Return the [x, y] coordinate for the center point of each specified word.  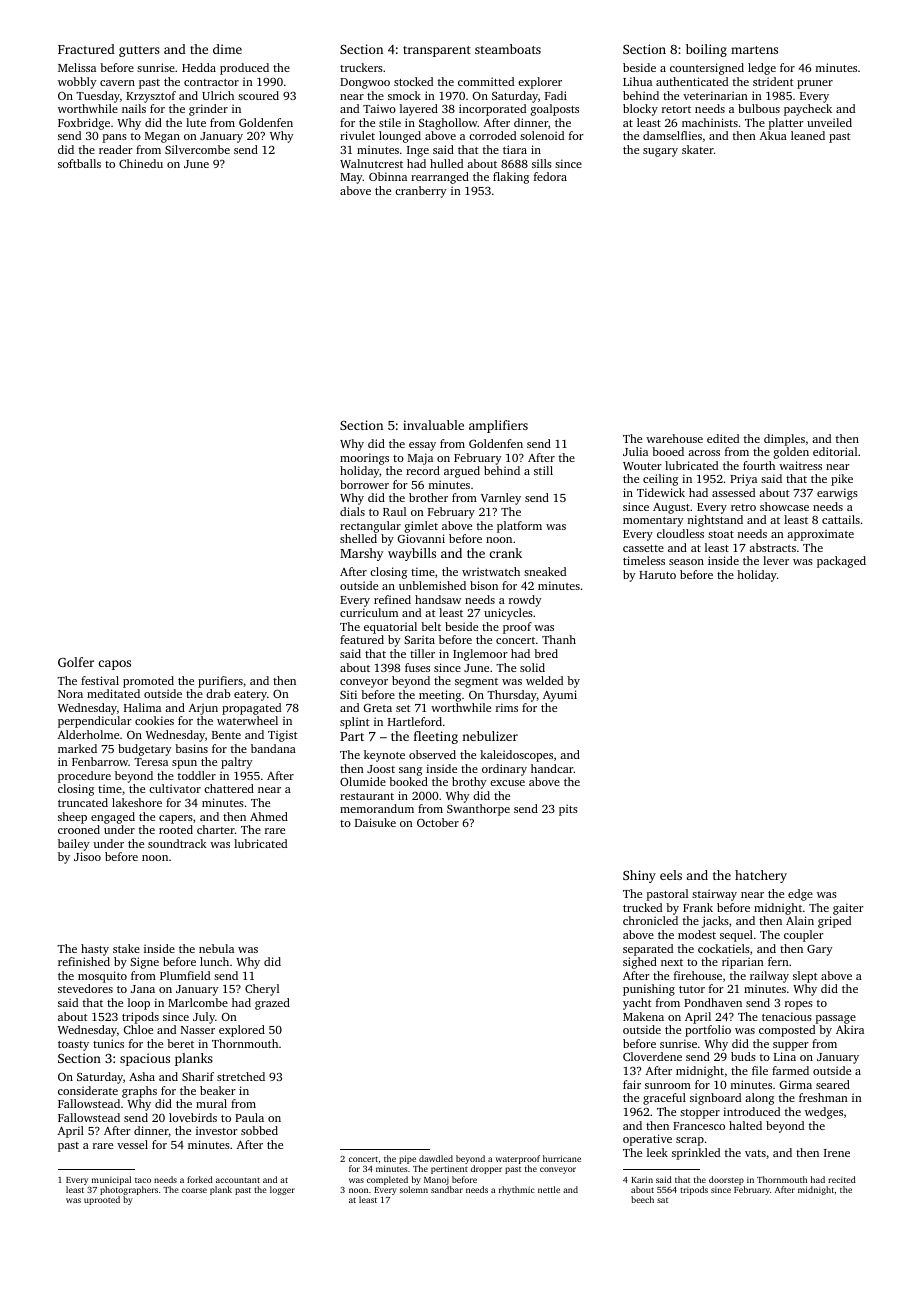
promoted [148, 682]
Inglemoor [480, 655]
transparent [437, 51]
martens [754, 50]
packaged [841, 562]
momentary [653, 522]
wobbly [77, 83]
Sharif [198, 1076]
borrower [364, 484]
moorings [364, 459]
